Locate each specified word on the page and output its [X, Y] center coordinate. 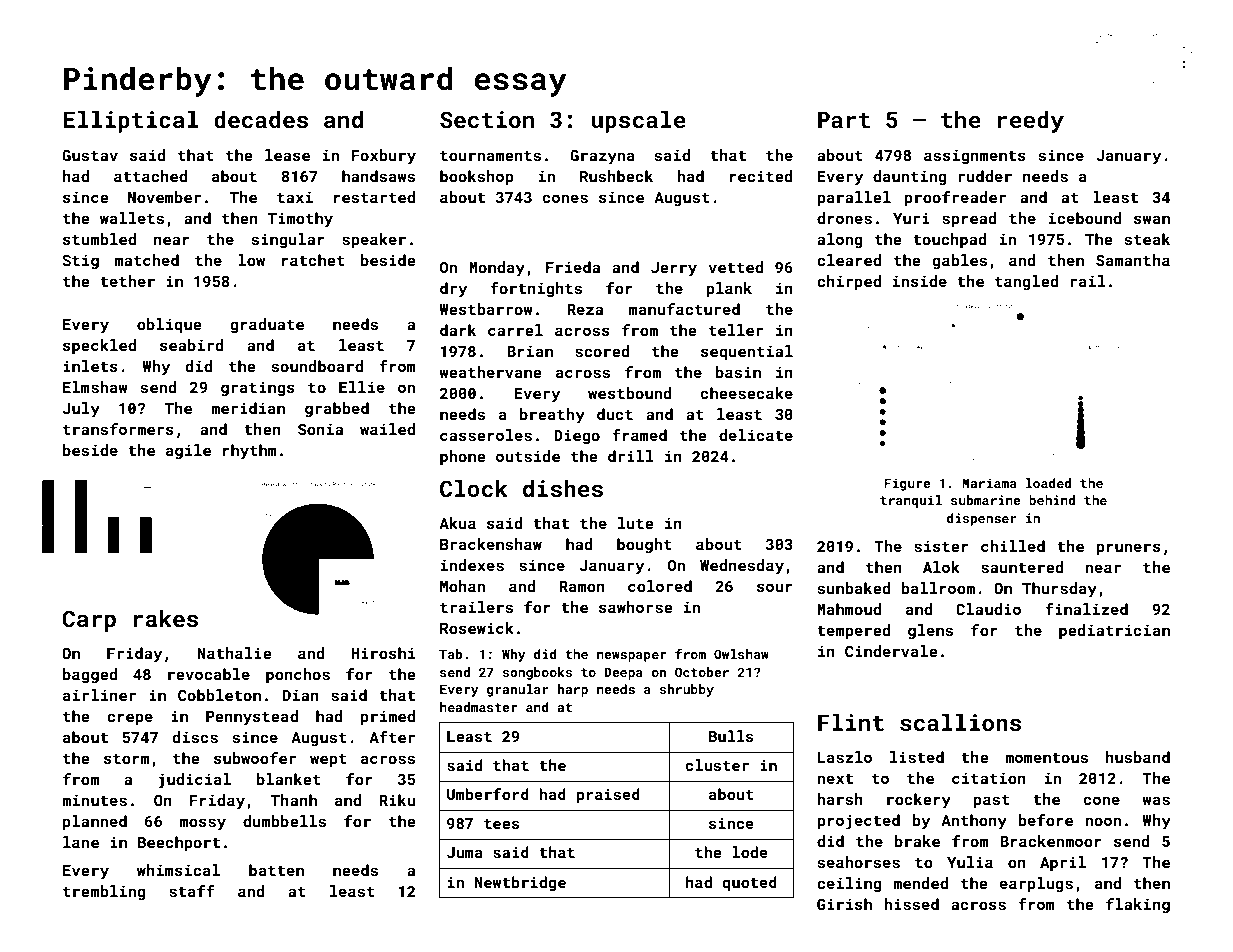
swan [1152, 219]
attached [150, 176]
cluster [717, 765]
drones [844, 218]
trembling [104, 892]
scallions [960, 722]
